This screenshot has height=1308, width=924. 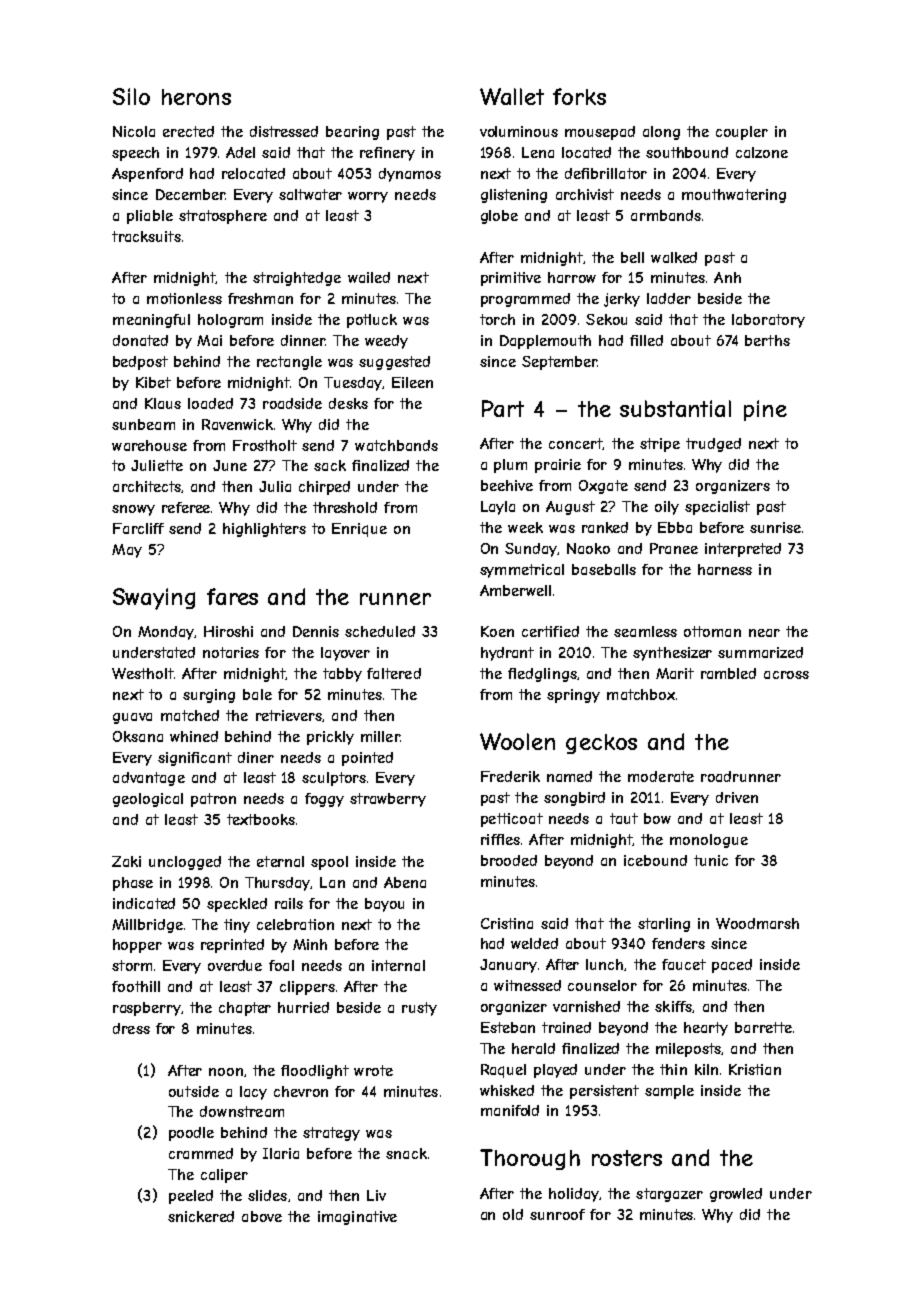 What do you see at coordinates (367, 759) in the screenshot?
I see `pointed` at bounding box center [367, 759].
